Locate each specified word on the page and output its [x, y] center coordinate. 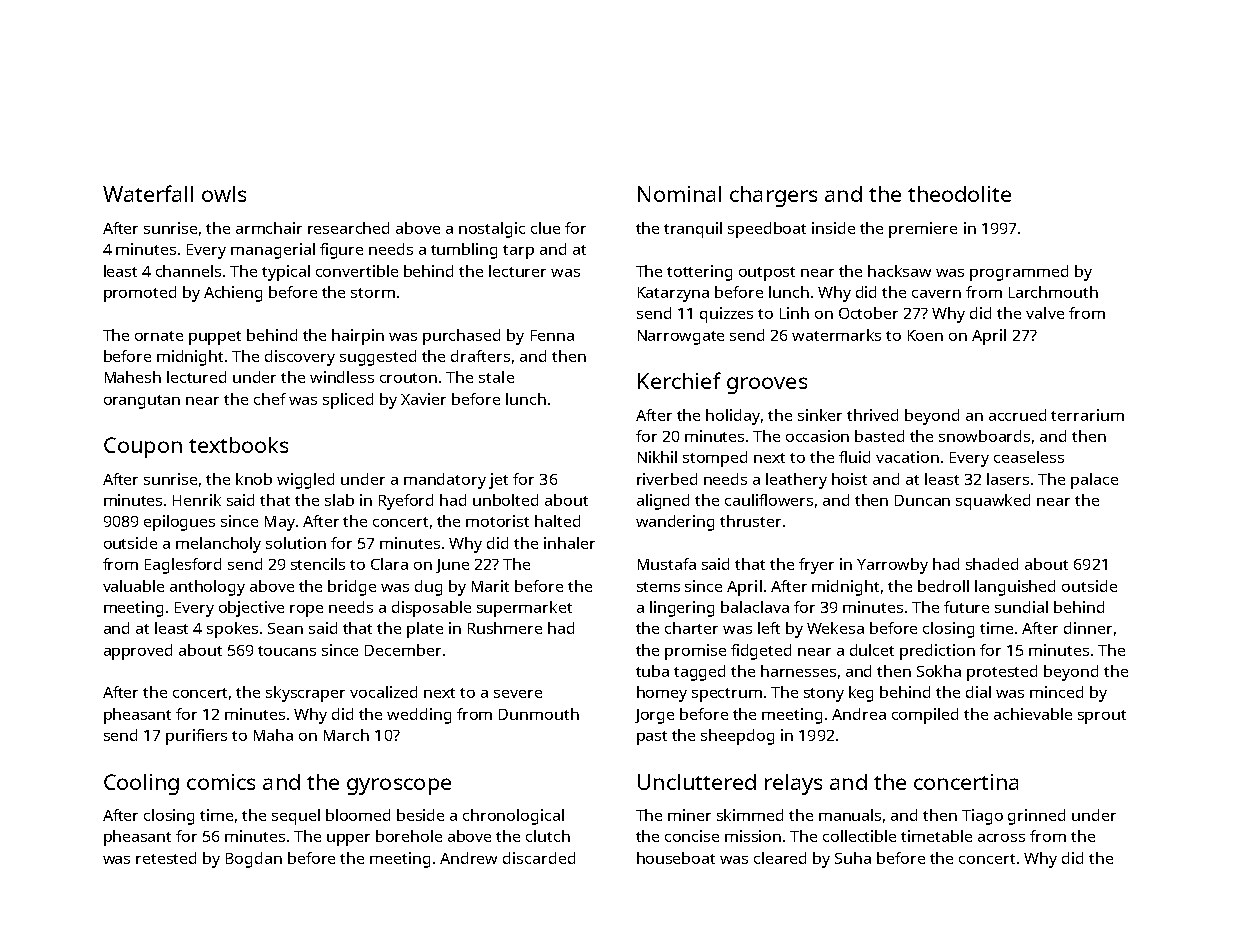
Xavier [423, 399]
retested [166, 858]
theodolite [959, 194]
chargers [773, 196]
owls [224, 194]
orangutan [142, 402]
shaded [992, 564]
